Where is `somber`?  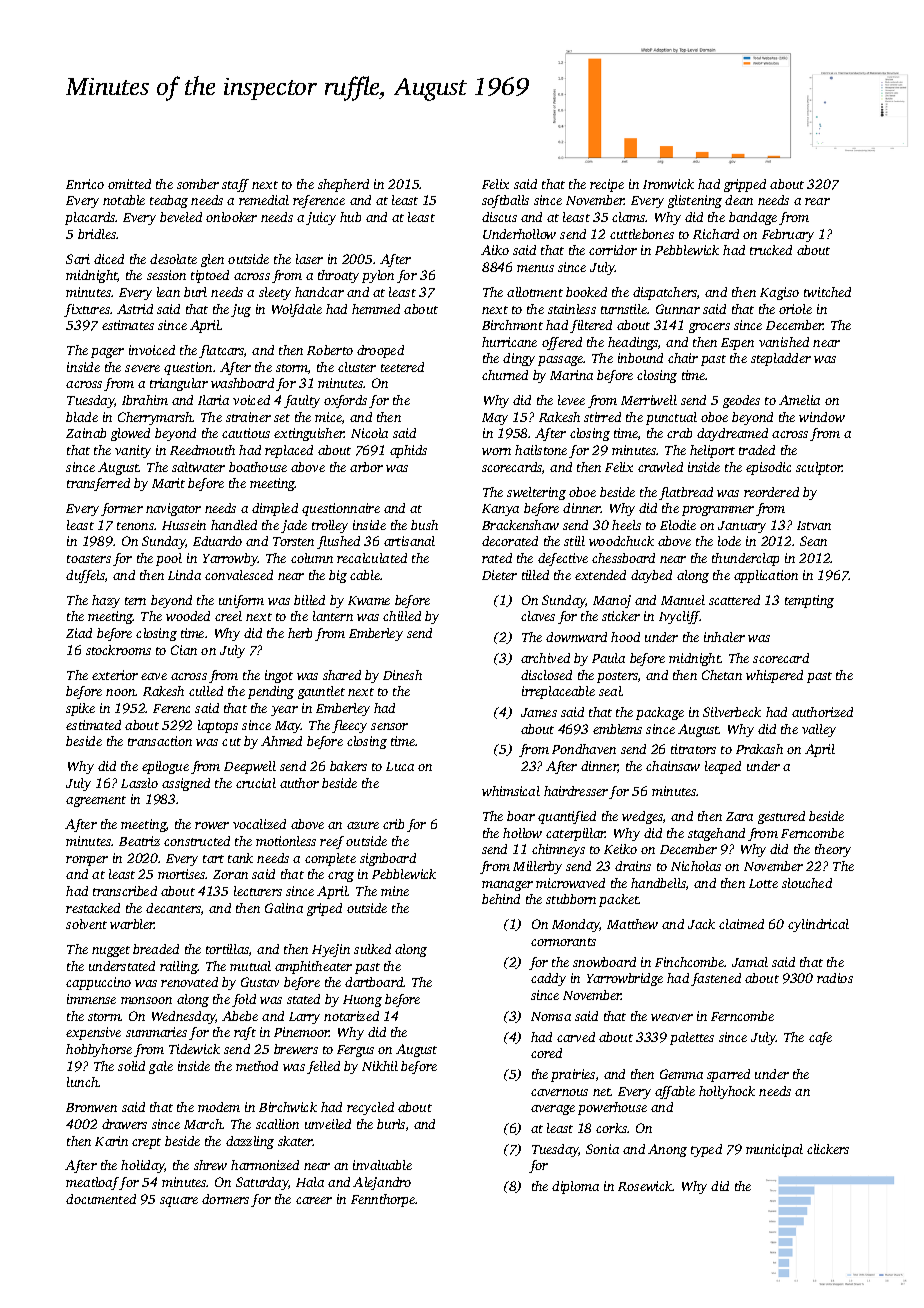 somber is located at coordinates (198, 184).
